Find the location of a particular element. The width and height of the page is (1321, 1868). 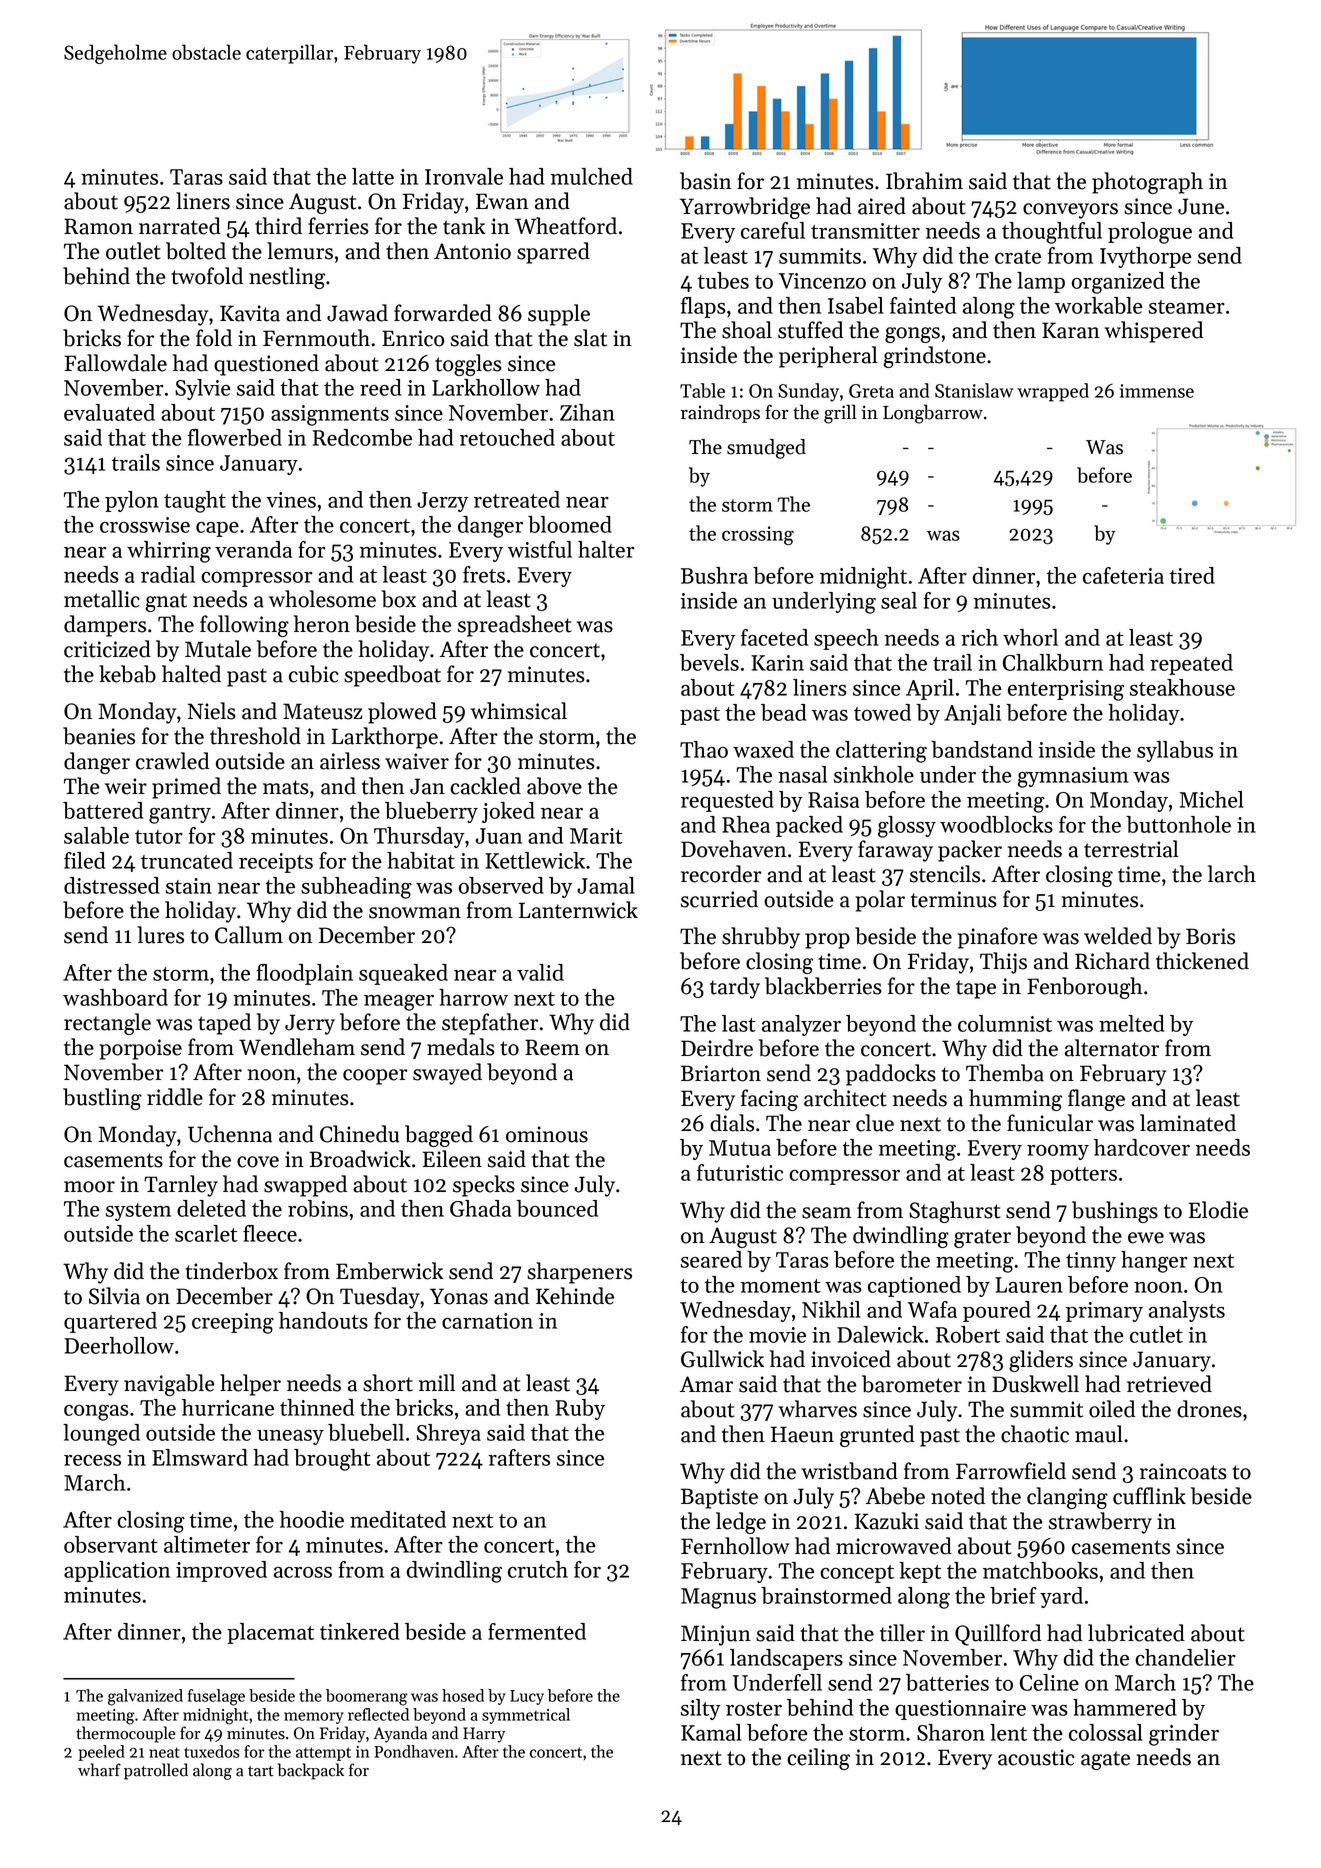

packed is located at coordinates (809, 826).
